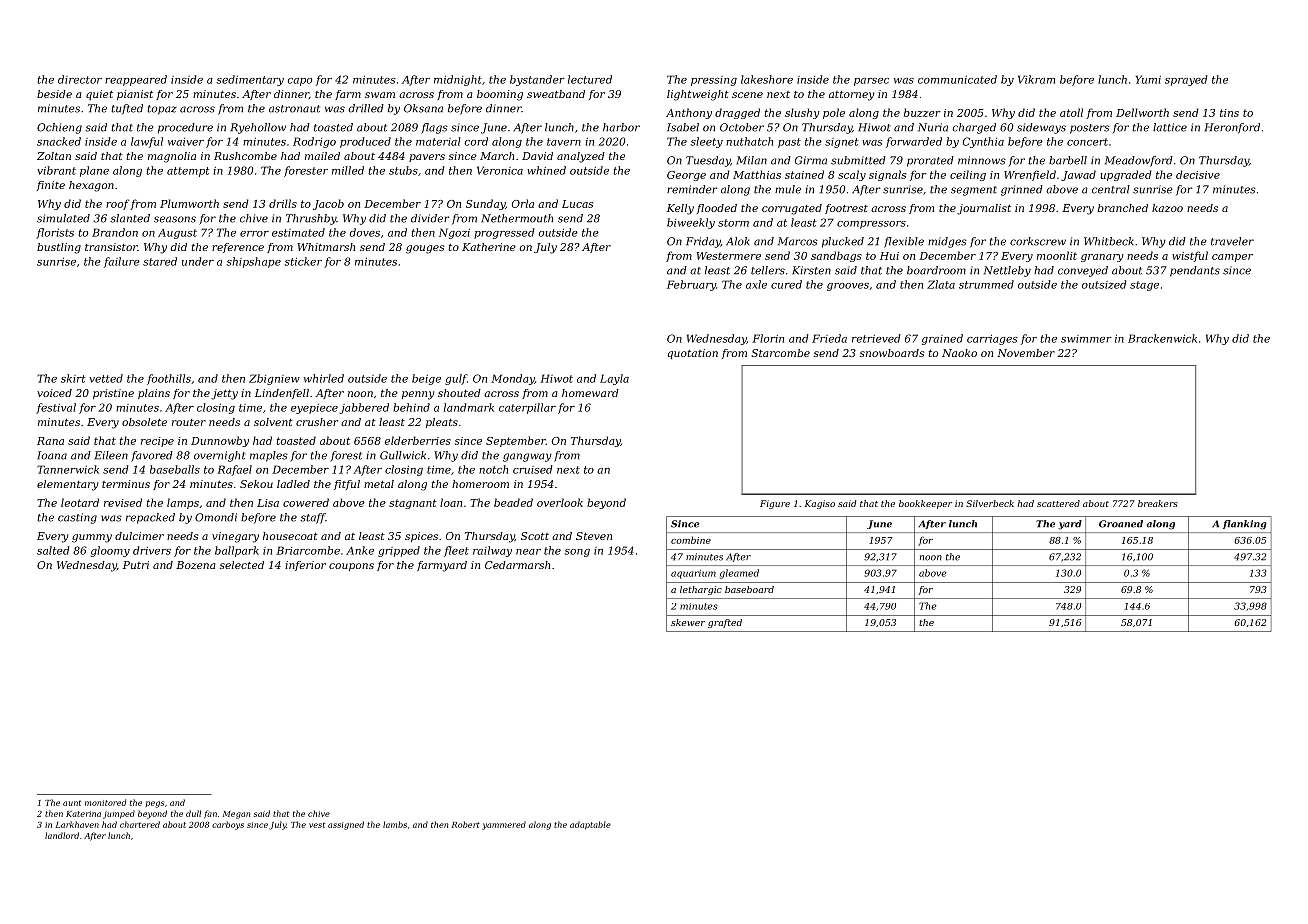 The height and width of the screenshot is (924, 1308). Describe the element at coordinates (1036, 79) in the screenshot. I see `Vikram` at that location.
